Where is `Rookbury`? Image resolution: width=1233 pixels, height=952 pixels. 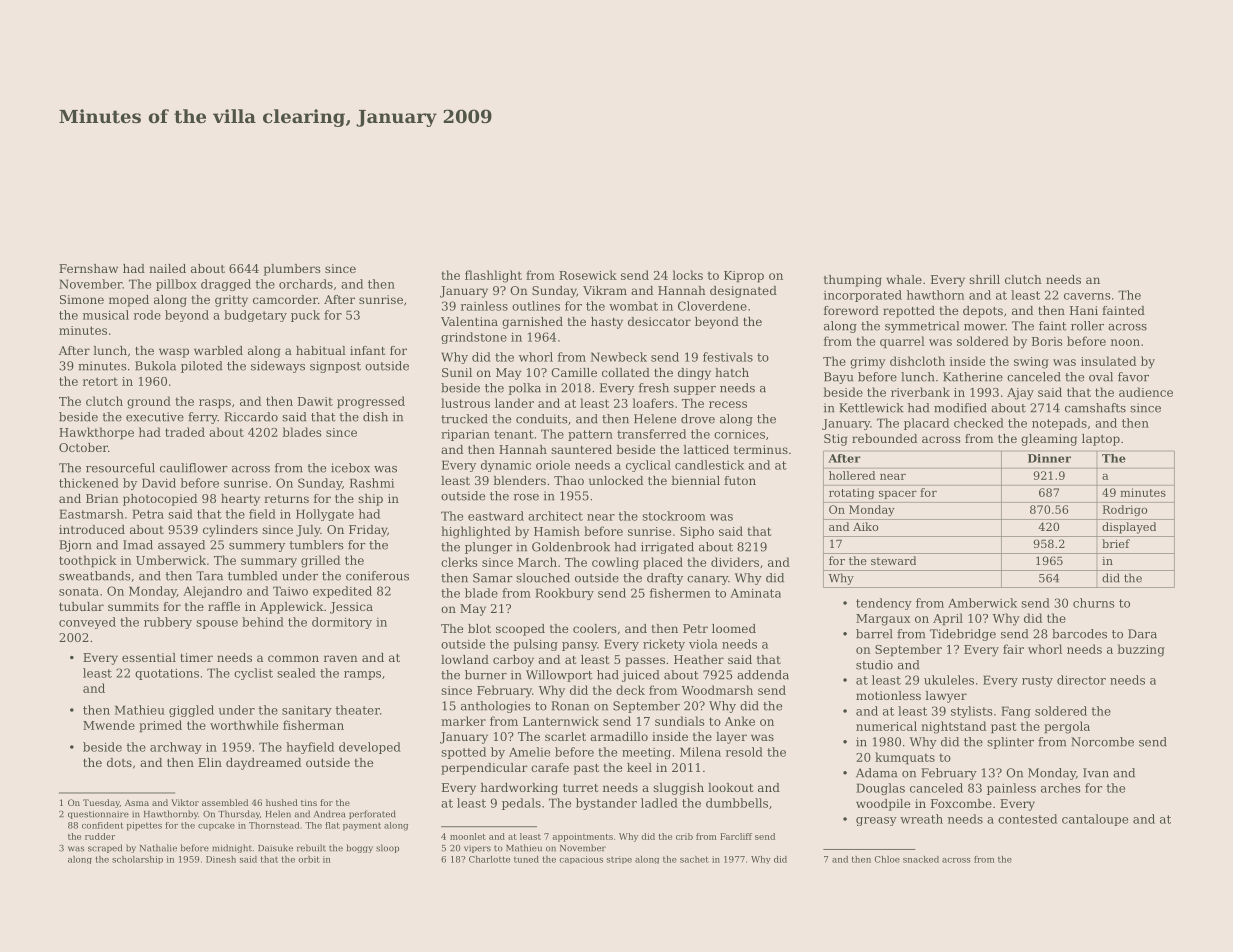
Rookbury is located at coordinates (564, 594).
